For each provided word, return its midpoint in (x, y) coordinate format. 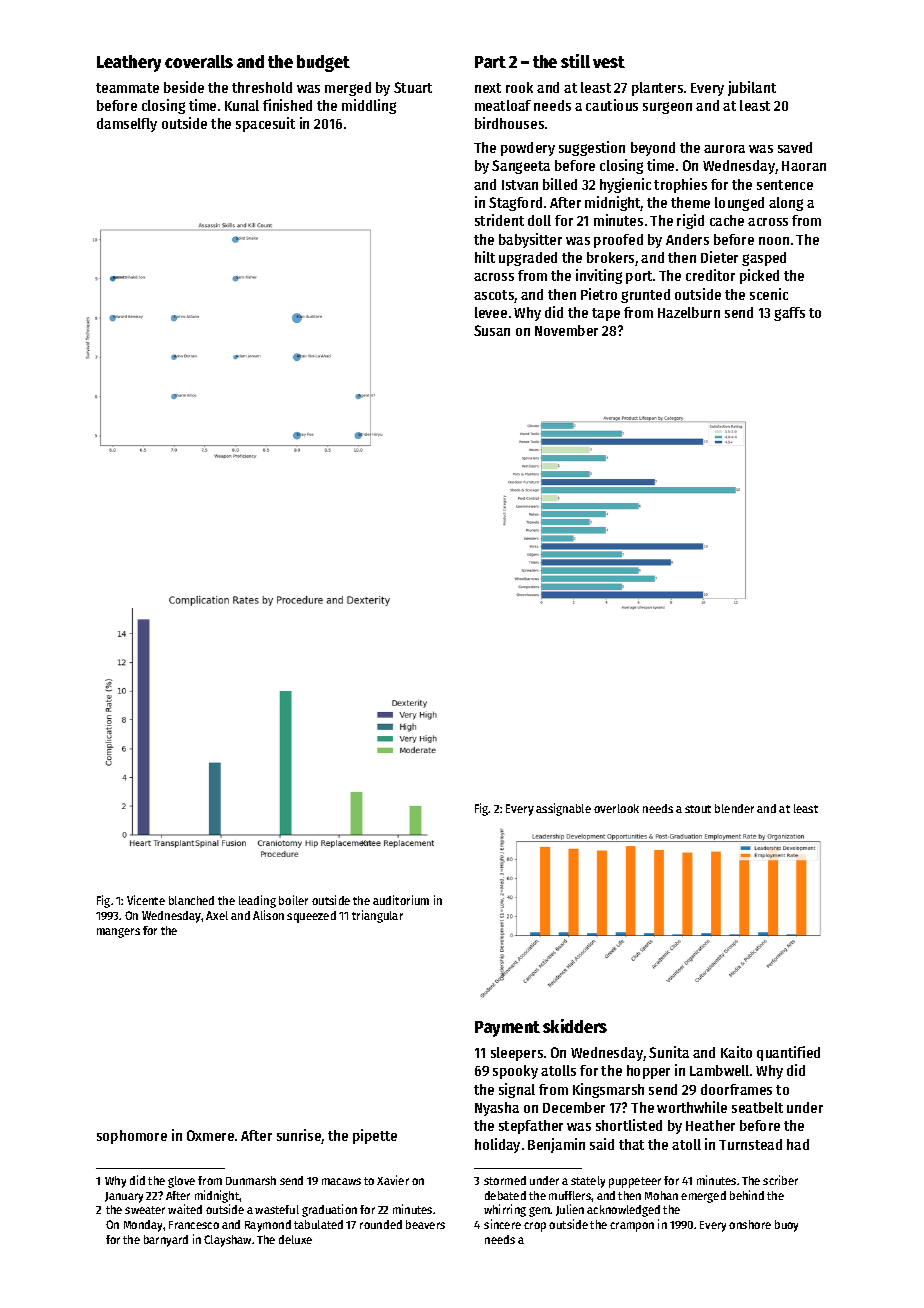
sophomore (132, 1137)
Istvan (520, 185)
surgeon (667, 108)
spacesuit (265, 124)
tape (606, 314)
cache (727, 220)
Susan (492, 330)
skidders (575, 1026)
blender (734, 808)
